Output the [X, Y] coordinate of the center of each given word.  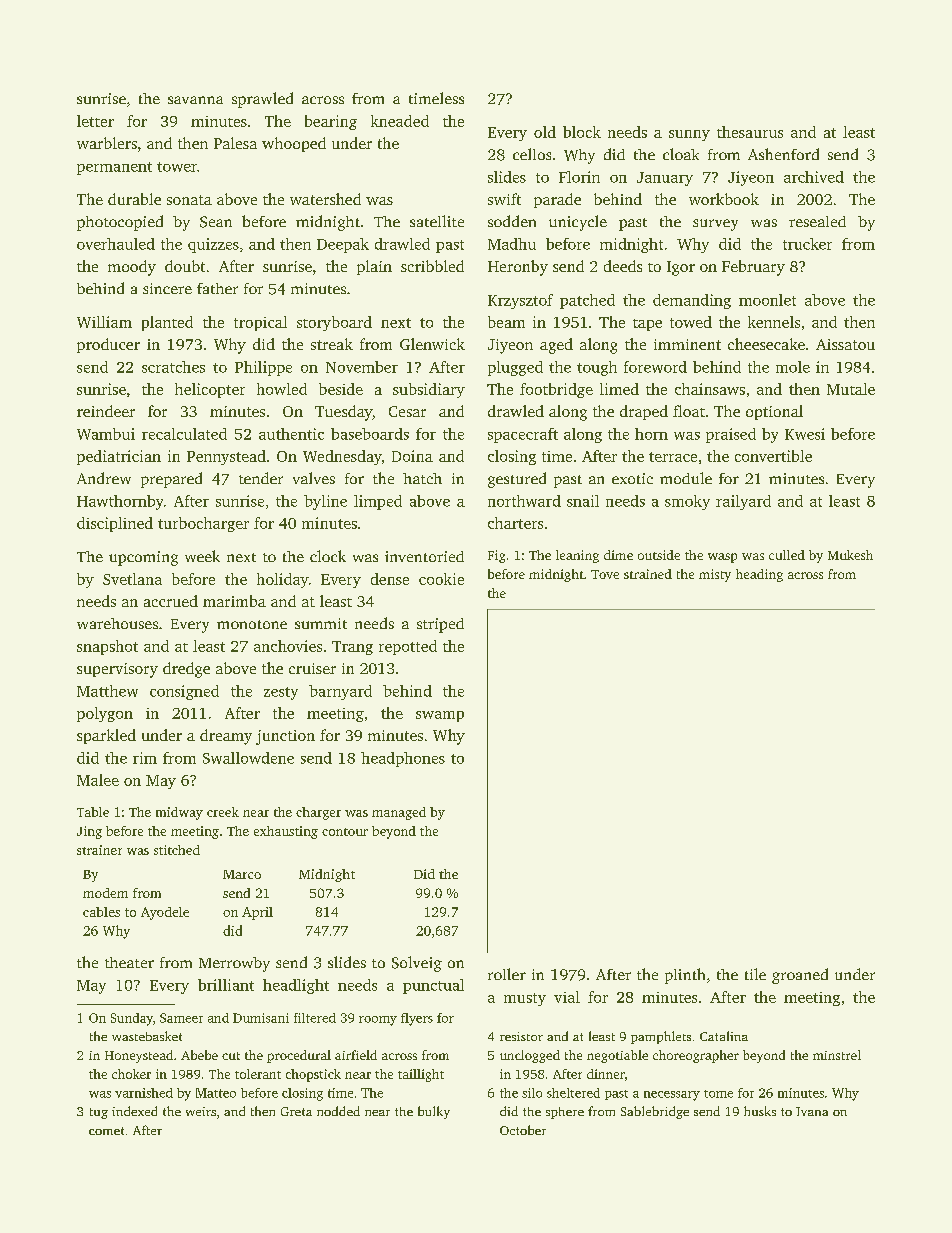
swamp [440, 716]
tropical [260, 323]
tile [755, 974]
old [545, 132]
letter [95, 121]
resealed [817, 221]
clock [328, 556]
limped [378, 502]
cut [231, 1056]
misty [715, 575]
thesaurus [750, 132]
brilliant [226, 985]
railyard [743, 502]
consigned [184, 692]
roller [507, 974]
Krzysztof [520, 301]
